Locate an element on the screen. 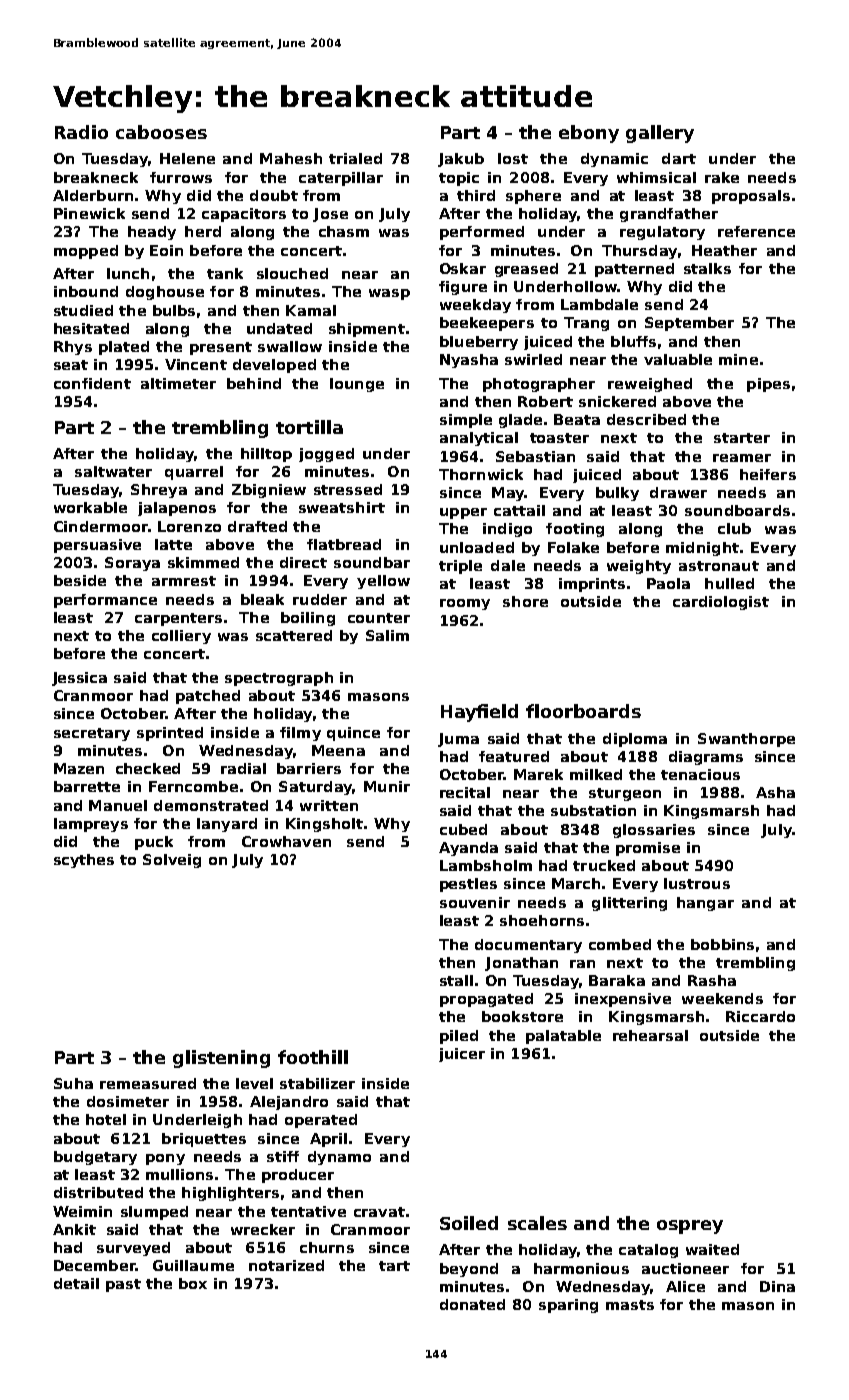 This screenshot has height=1400, width=849. diploma is located at coordinates (635, 740).
